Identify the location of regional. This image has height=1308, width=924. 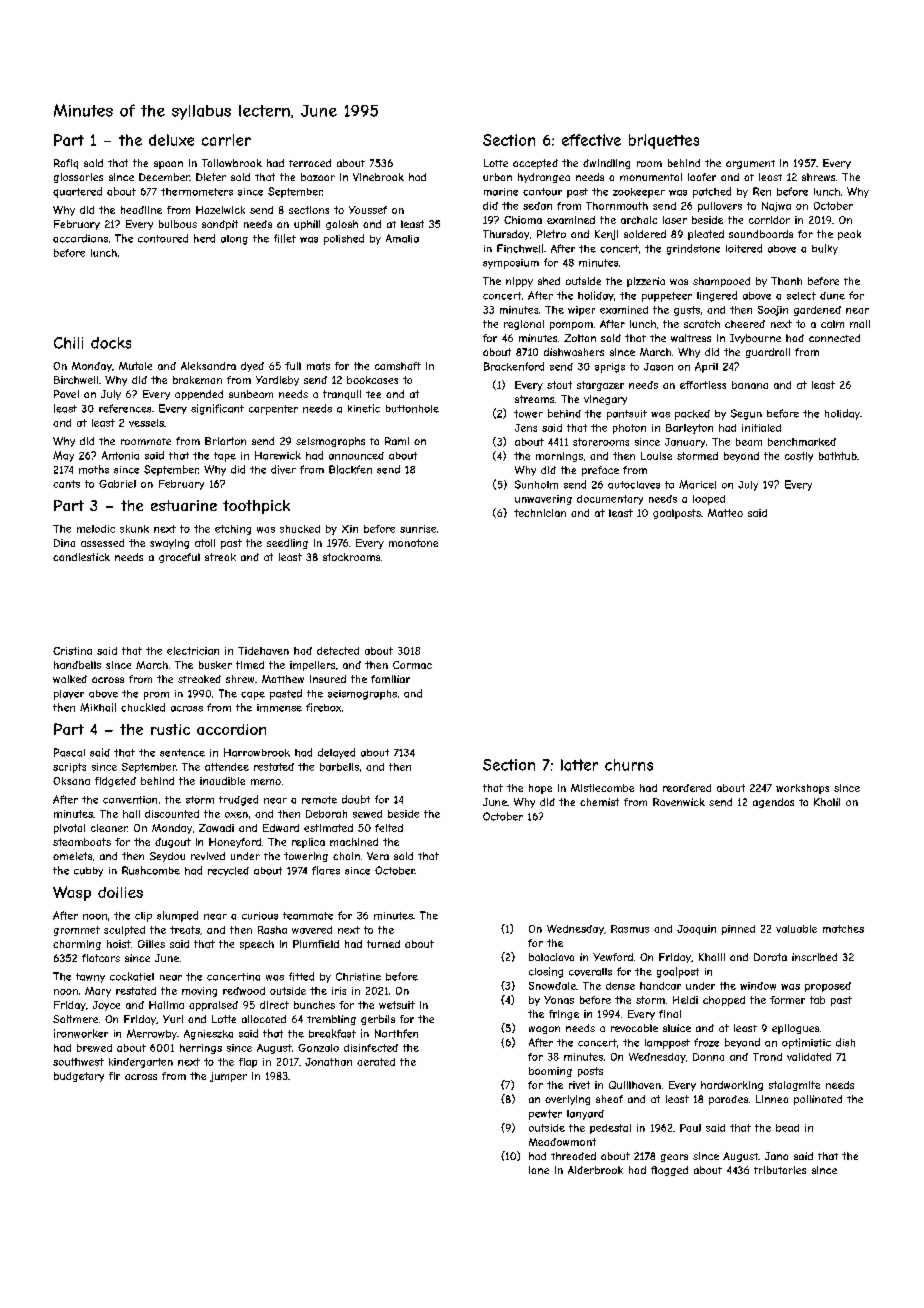
(524, 325).
